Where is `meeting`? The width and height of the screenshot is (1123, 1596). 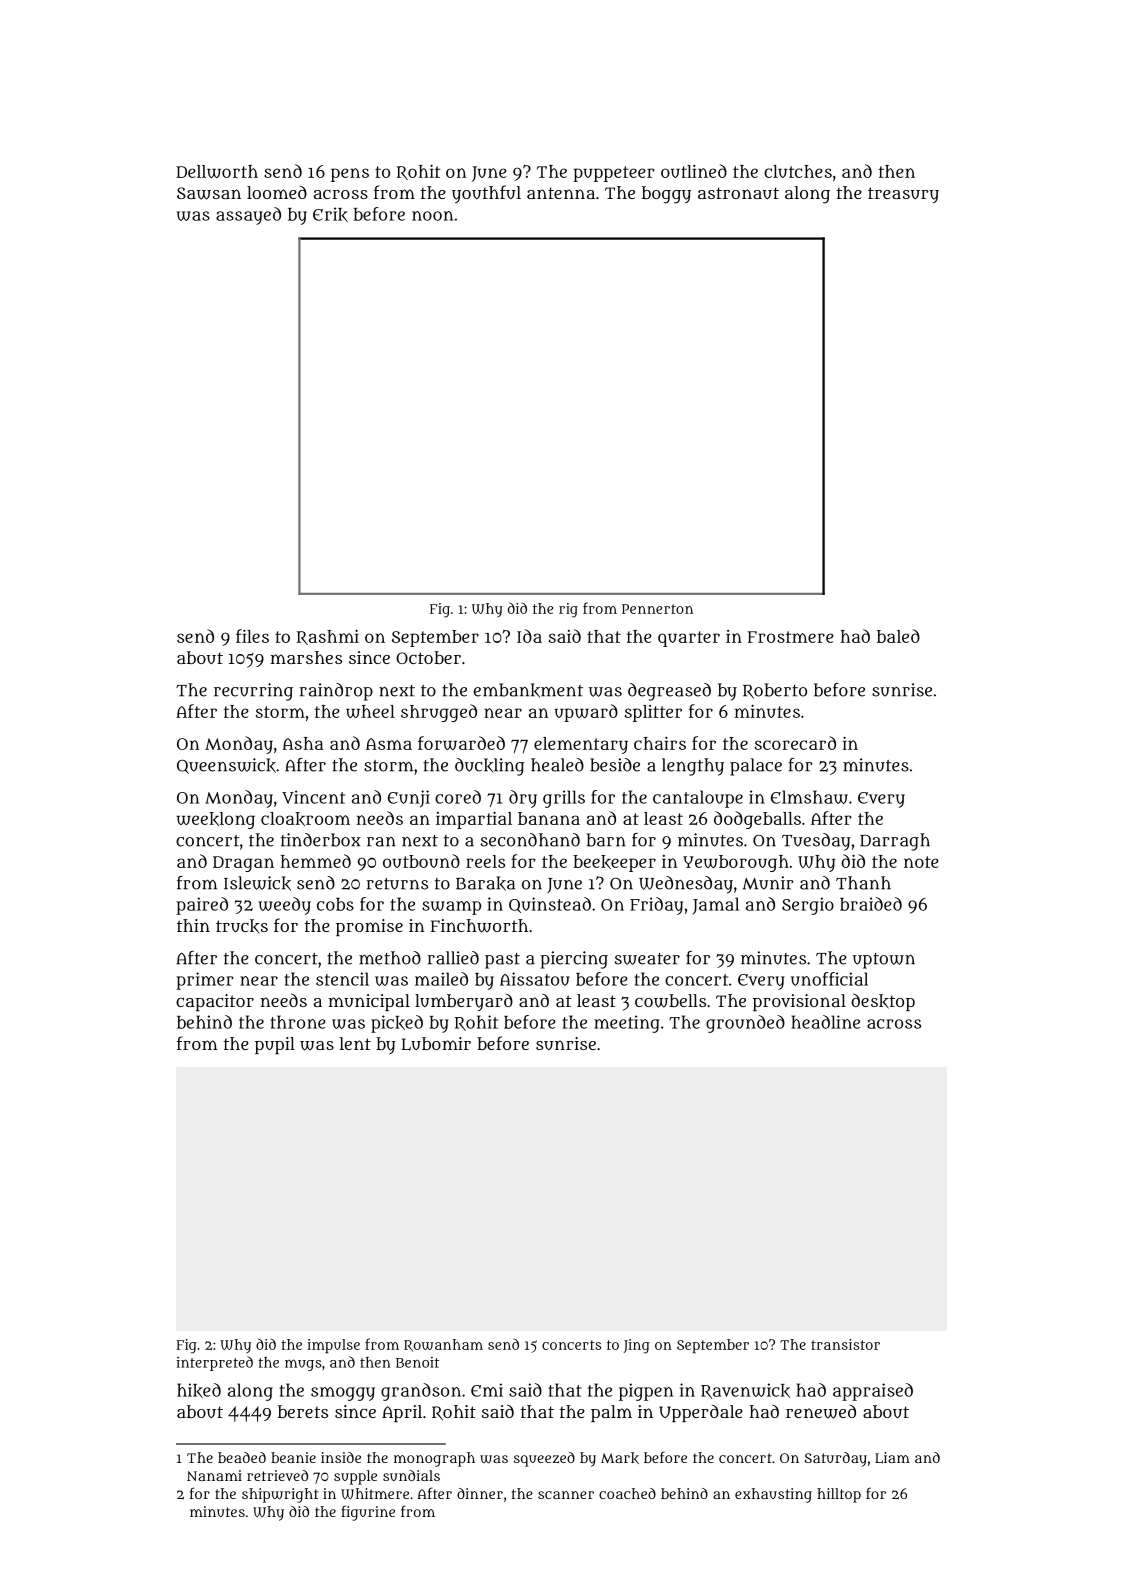 meeting is located at coordinates (627, 1024).
